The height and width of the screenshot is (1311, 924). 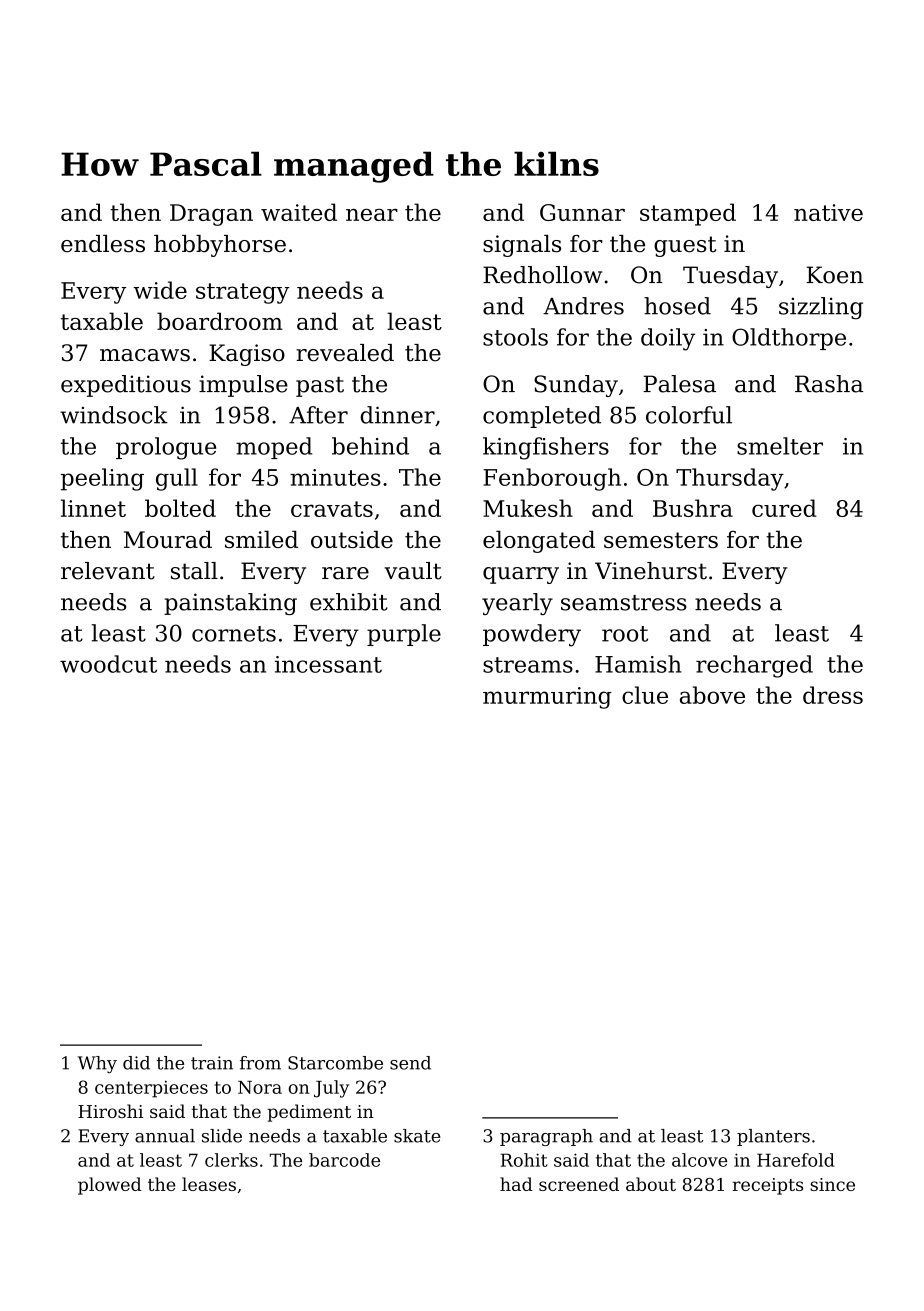 I want to click on from, so click(x=260, y=1063).
